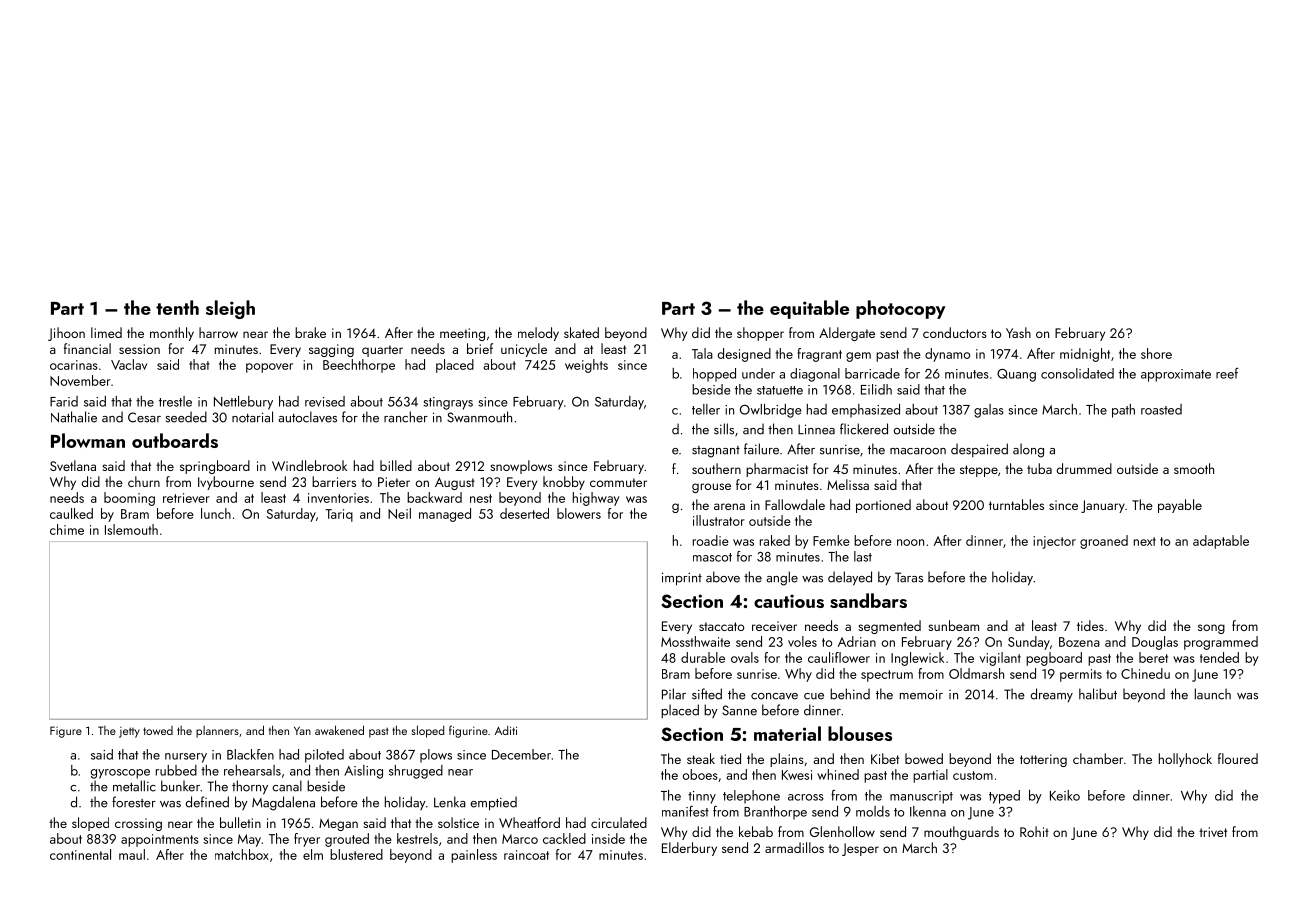 The image size is (1308, 924). What do you see at coordinates (479, 417) in the page?
I see `Swanmouth` at bounding box center [479, 417].
